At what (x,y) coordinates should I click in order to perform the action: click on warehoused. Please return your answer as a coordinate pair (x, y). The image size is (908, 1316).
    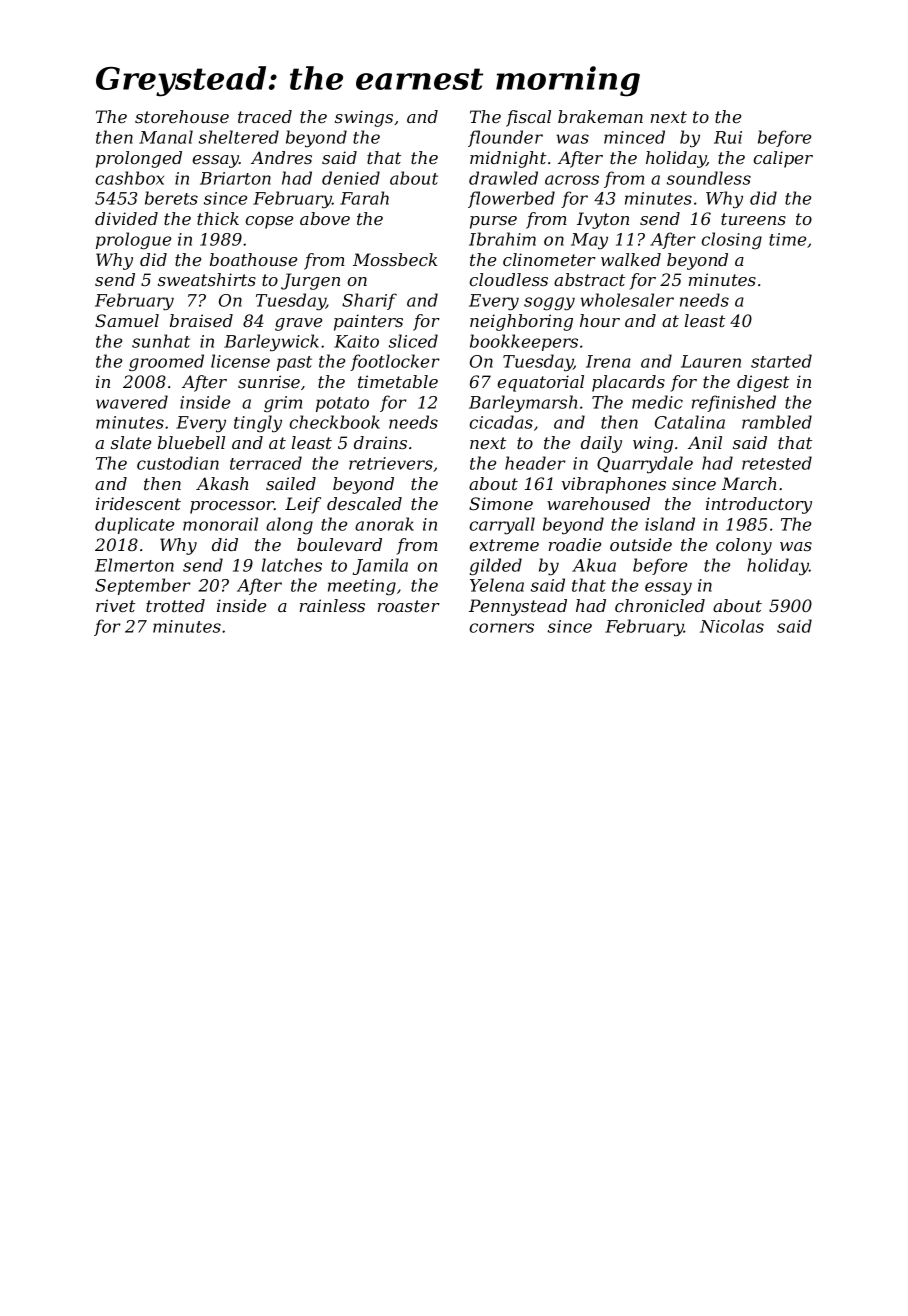
    Looking at the image, I should click on (598, 503).
